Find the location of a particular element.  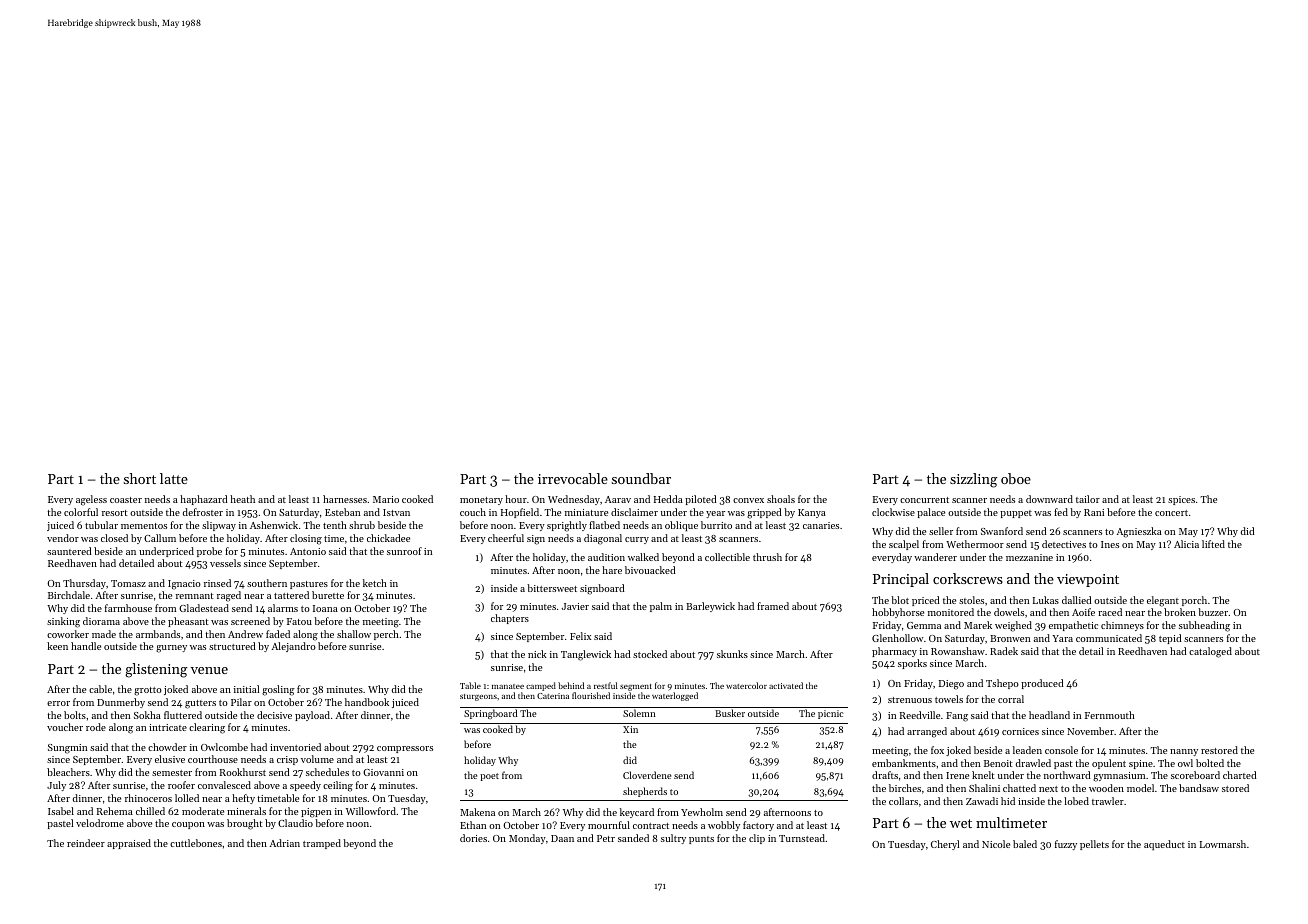

tepid is located at coordinates (1170, 639).
